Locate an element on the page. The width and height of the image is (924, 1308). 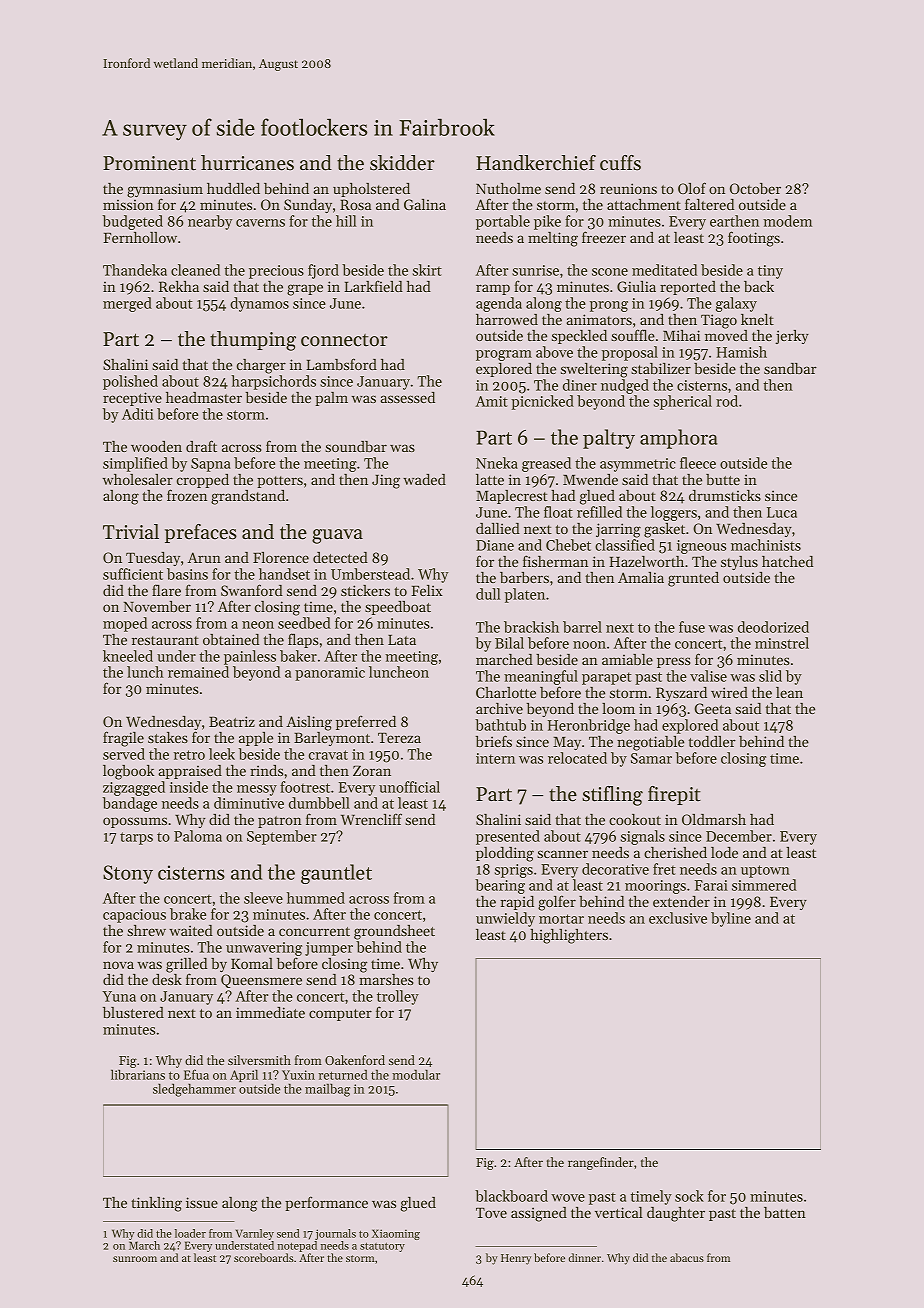
picnicked is located at coordinates (542, 402).
